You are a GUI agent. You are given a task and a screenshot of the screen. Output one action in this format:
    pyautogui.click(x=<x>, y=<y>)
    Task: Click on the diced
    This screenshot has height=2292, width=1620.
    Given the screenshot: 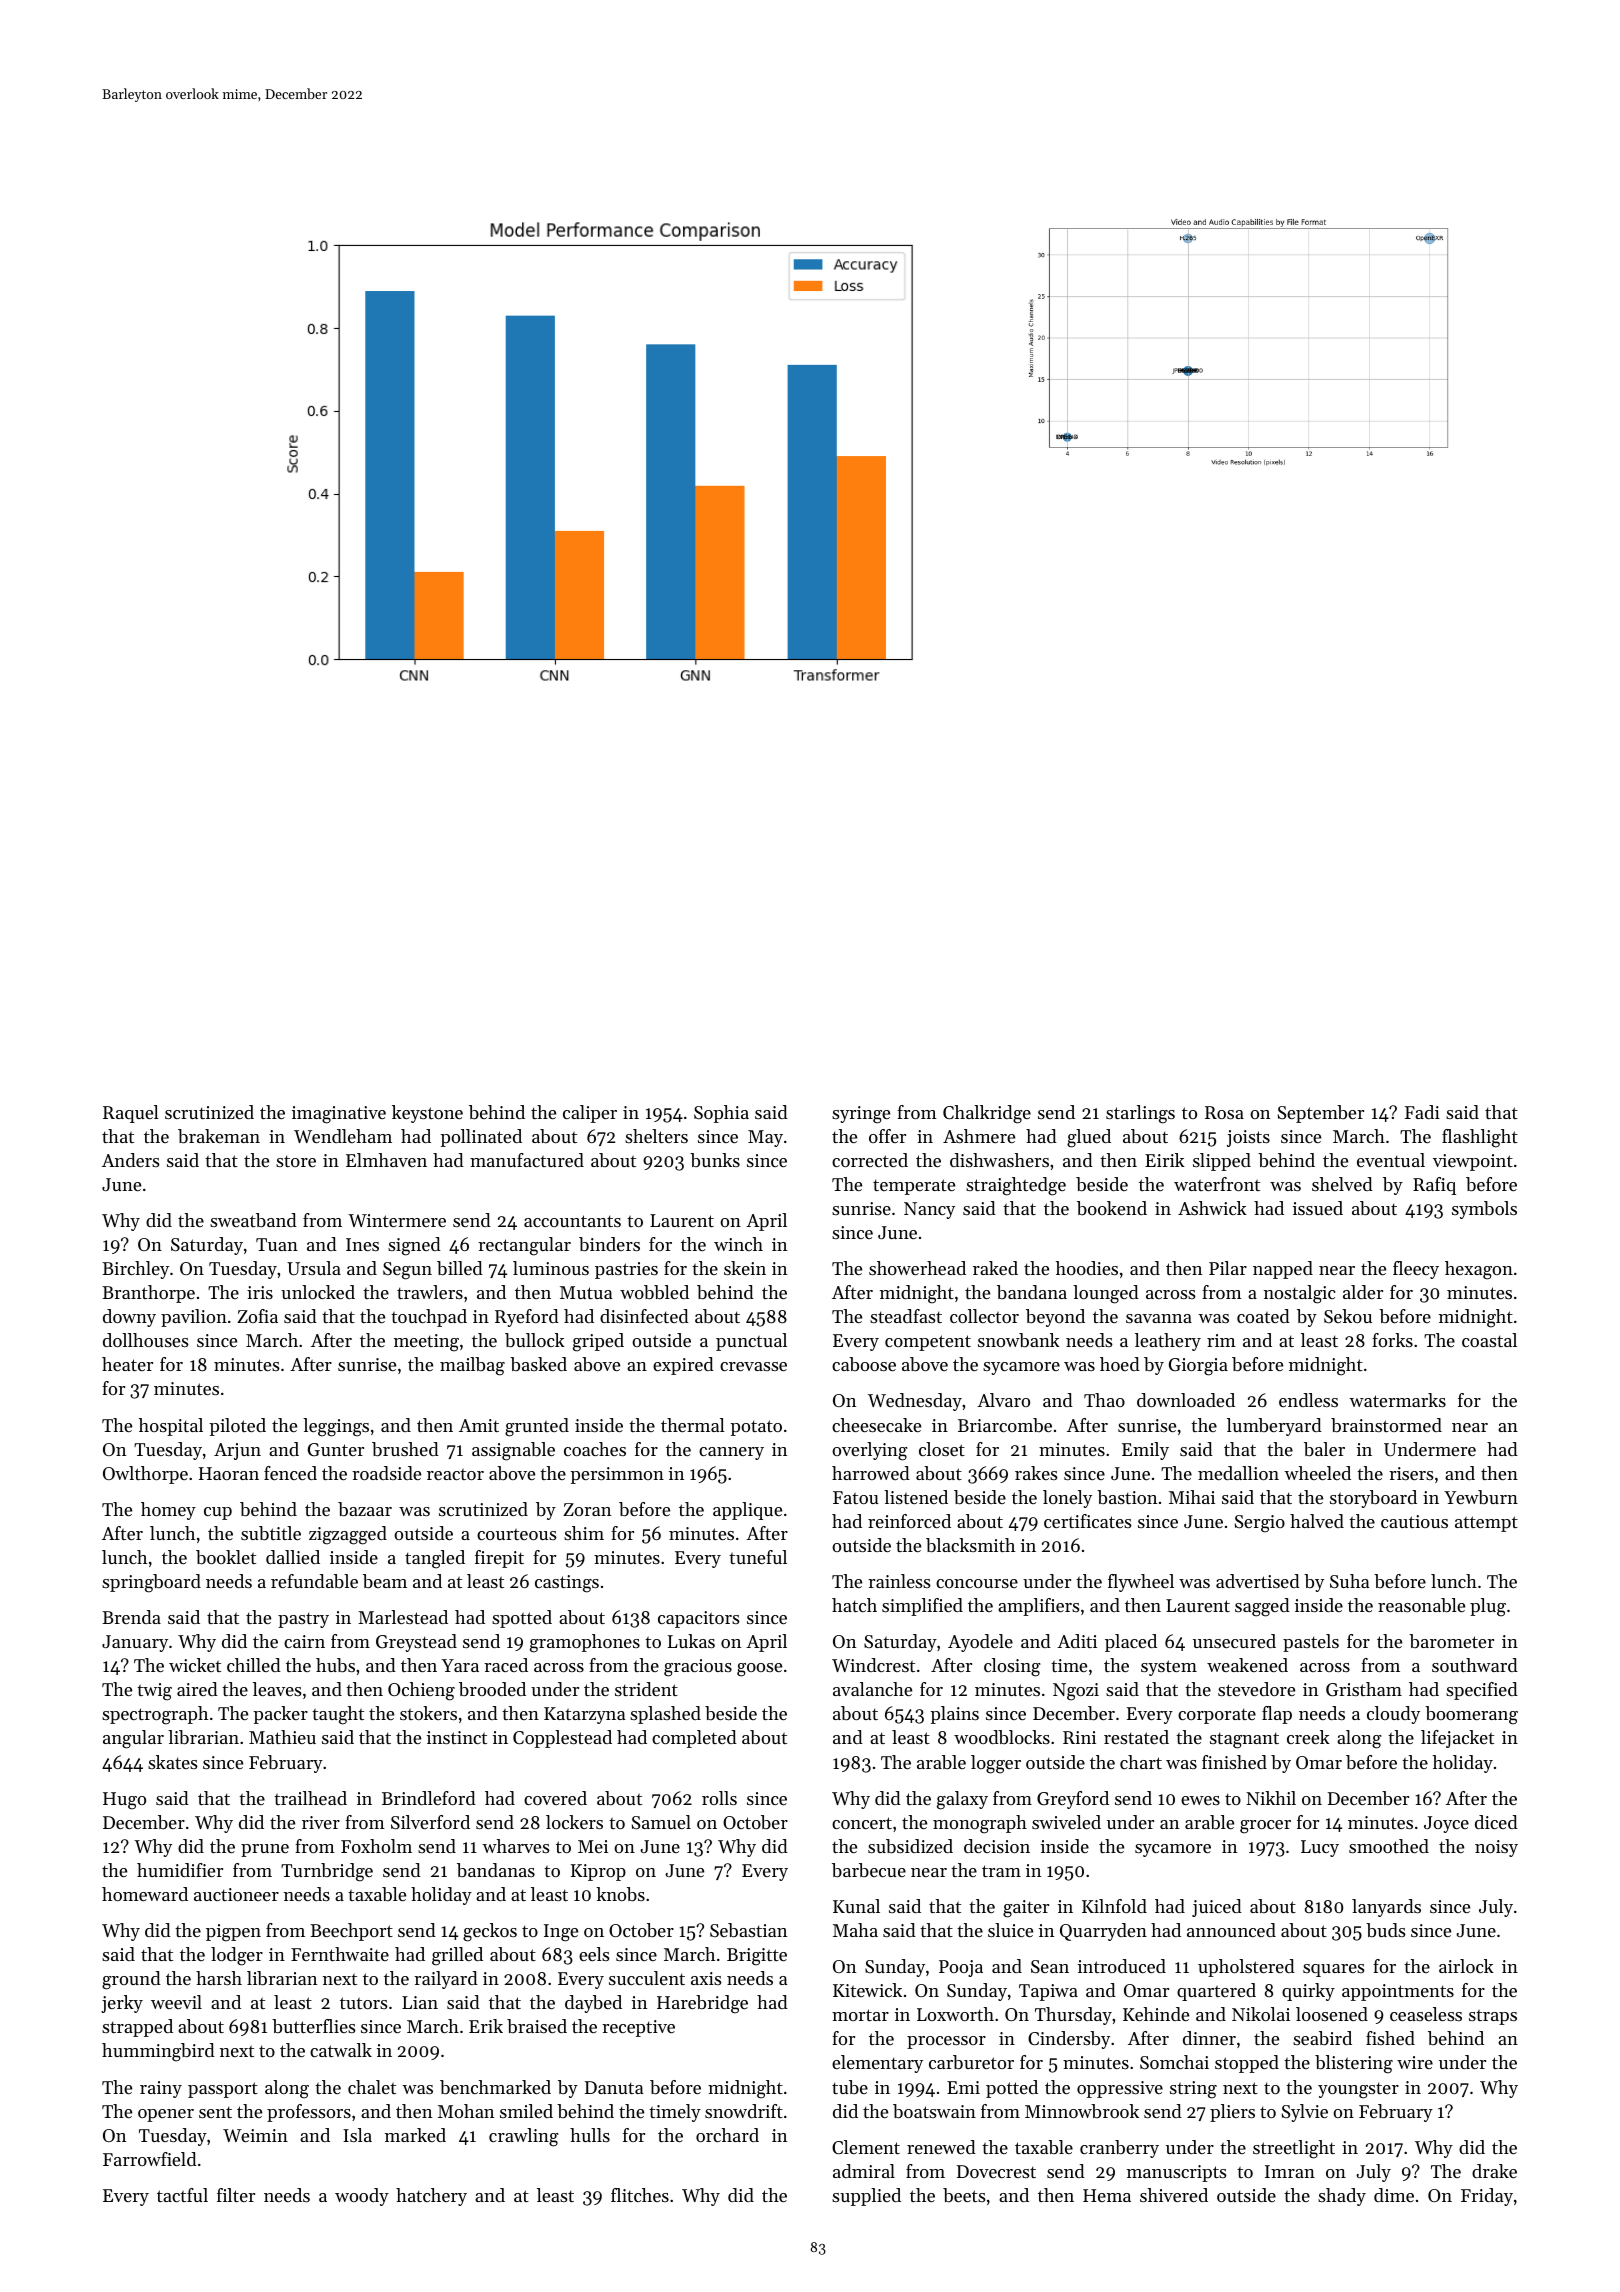 What is the action you would take?
    pyautogui.click(x=1496, y=1822)
